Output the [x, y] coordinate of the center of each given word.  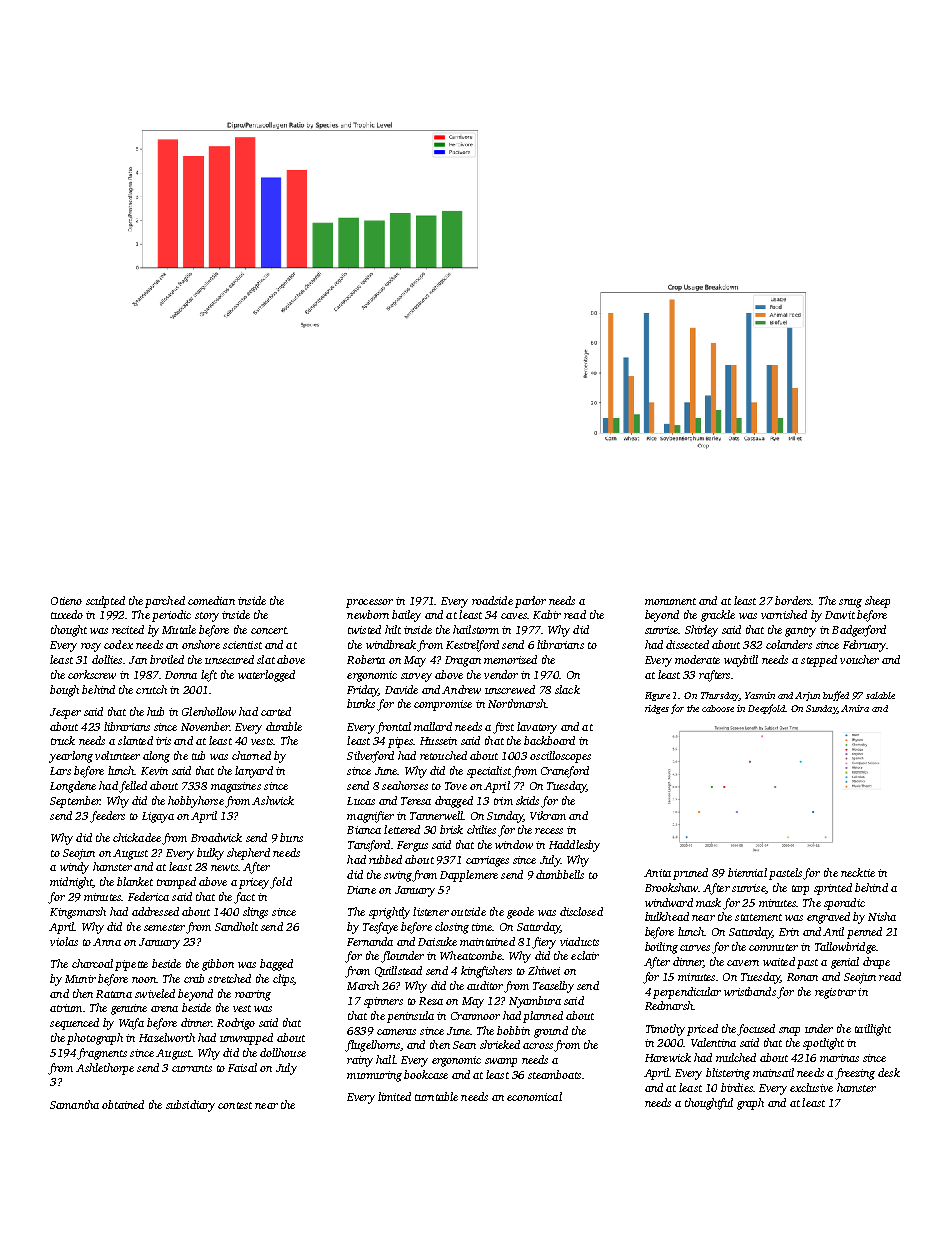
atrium [66, 1008]
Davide [401, 689]
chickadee [137, 837]
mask [708, 902]
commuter [773, 947]
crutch [151, 689]
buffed [836, 696]
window [514, 844]
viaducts [579, 941]
